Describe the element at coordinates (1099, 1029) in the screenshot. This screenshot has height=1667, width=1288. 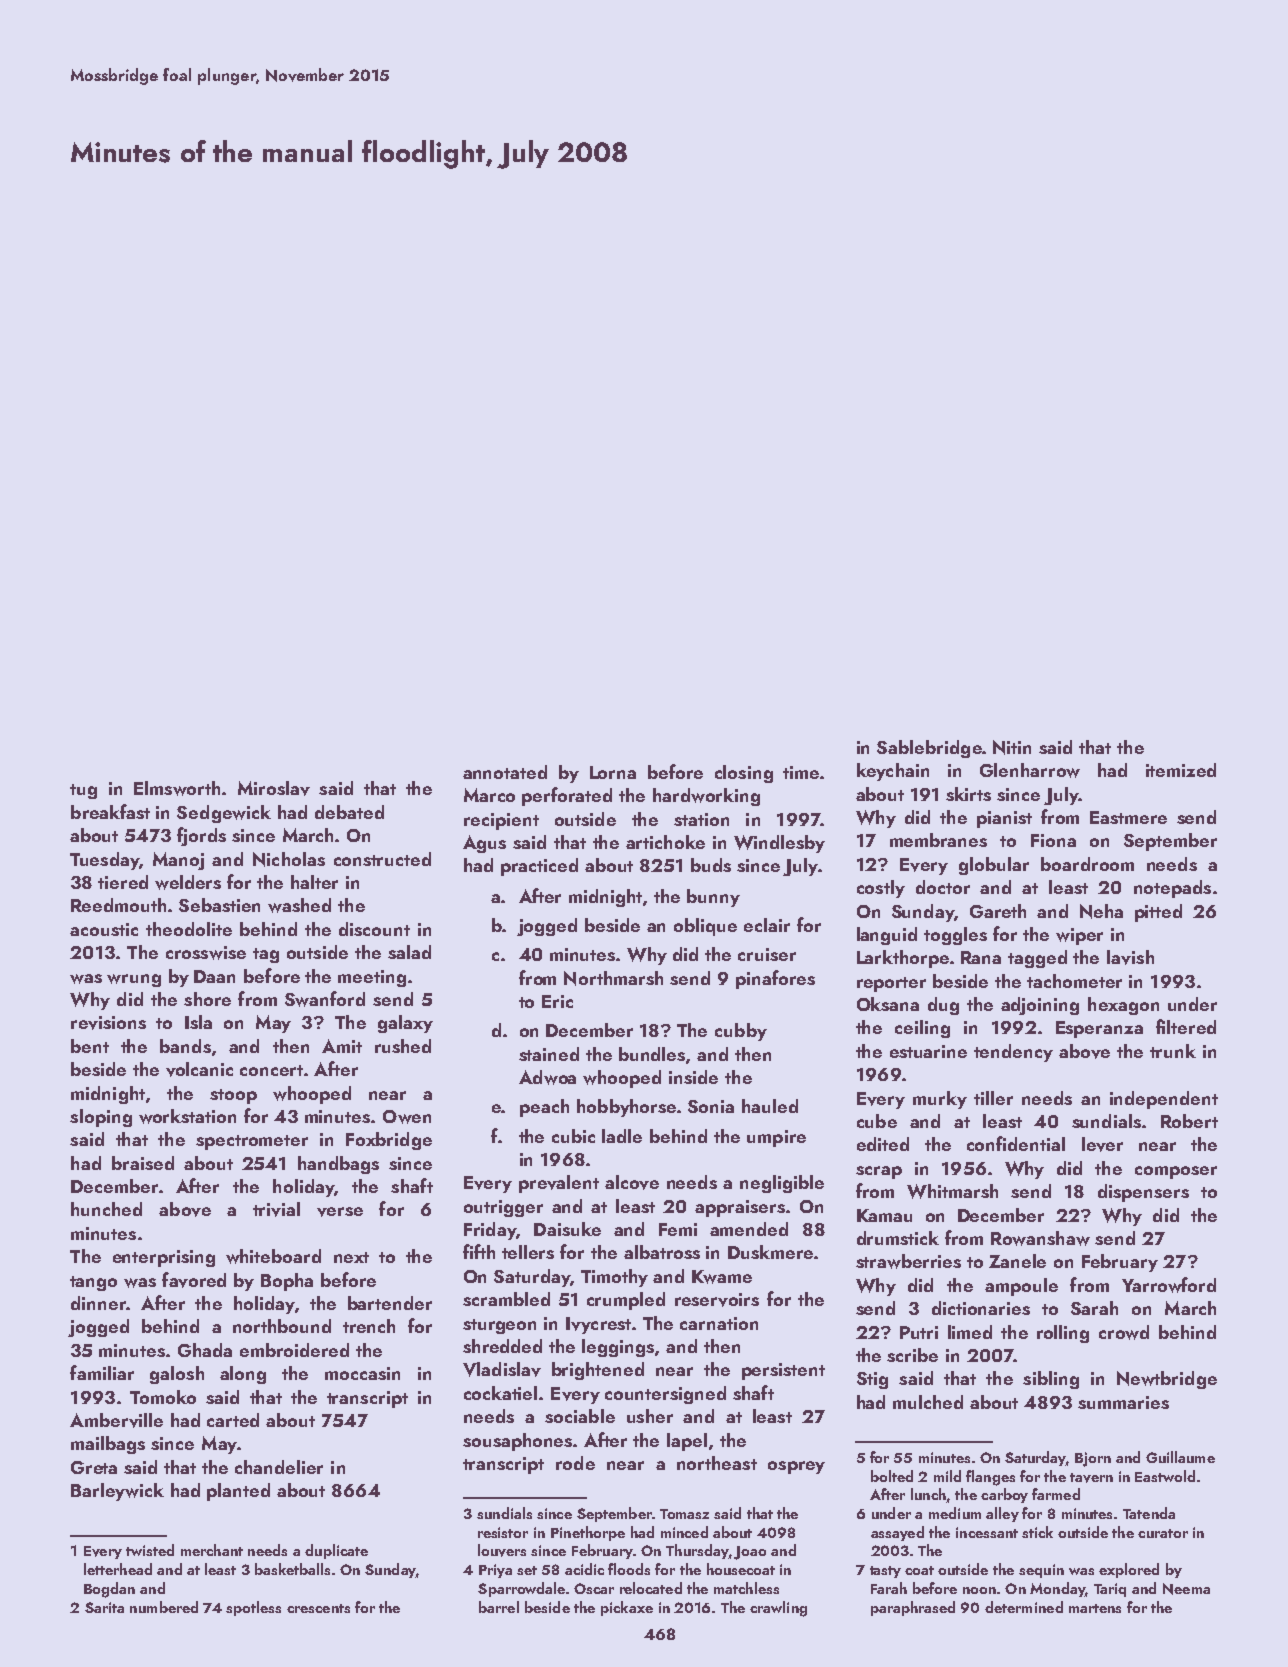
I see `Esperanza` at that location.
